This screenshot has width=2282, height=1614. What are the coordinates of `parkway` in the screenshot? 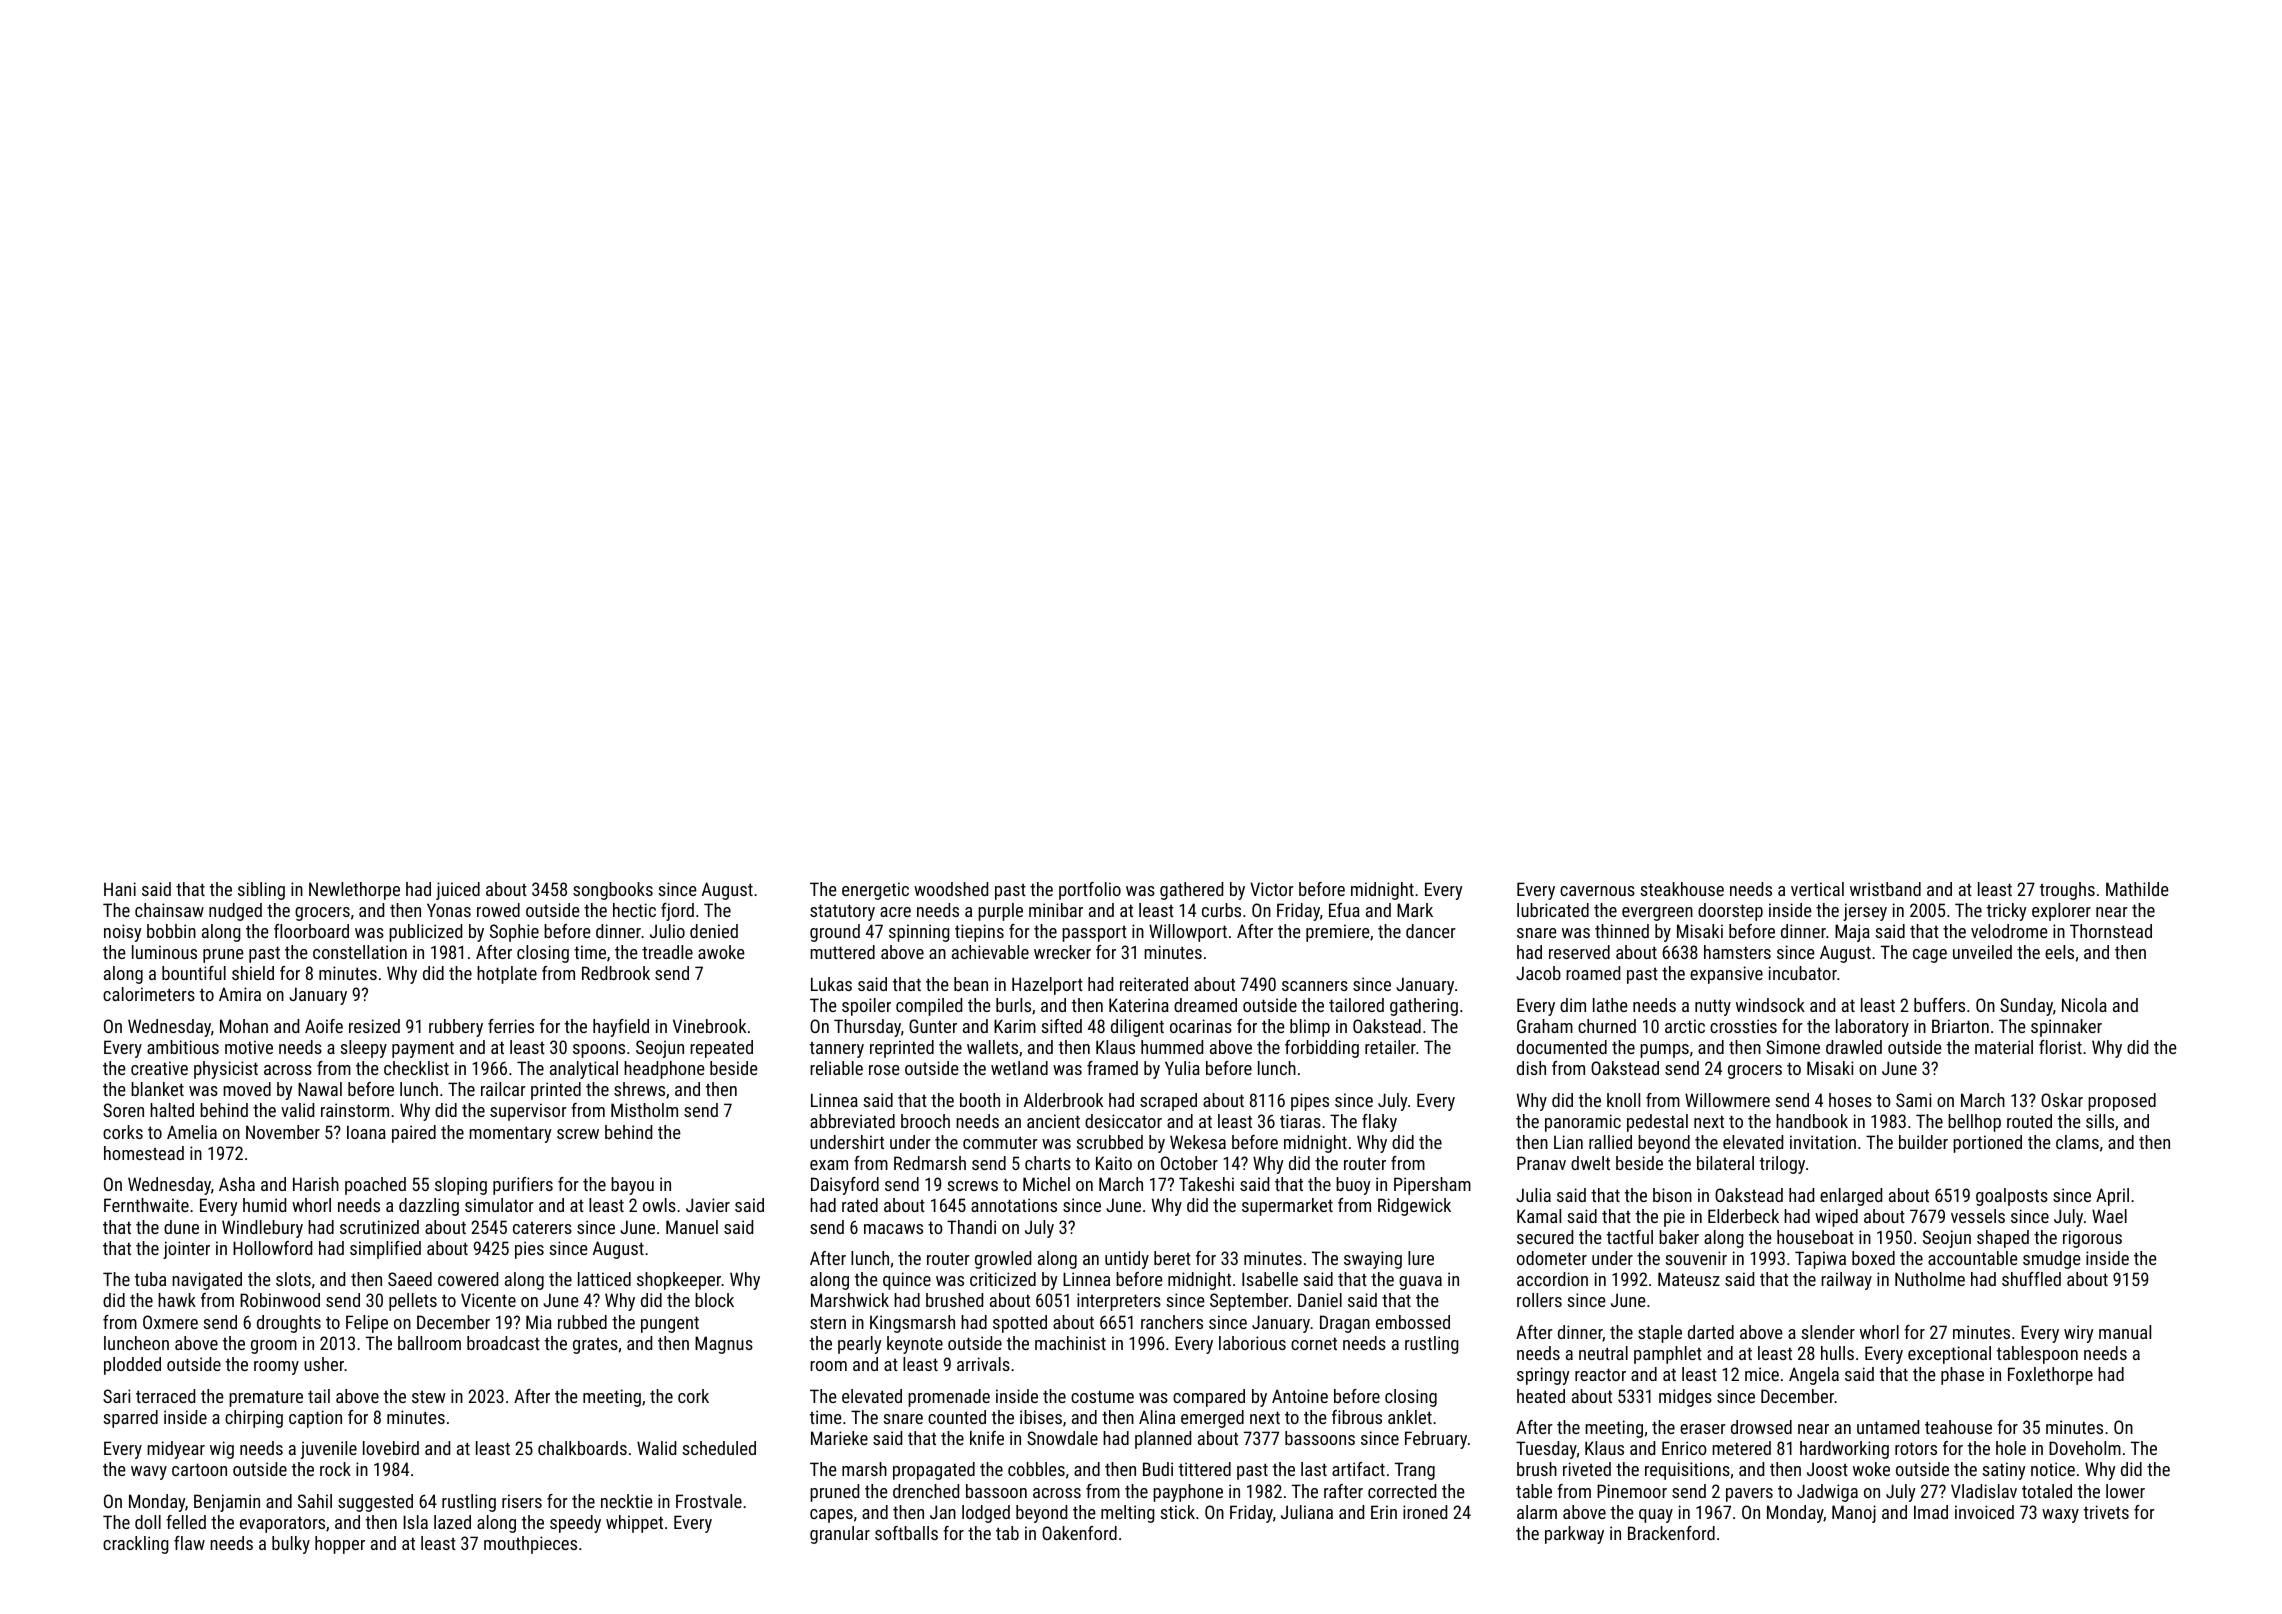 It's located at (1574, 1535).
